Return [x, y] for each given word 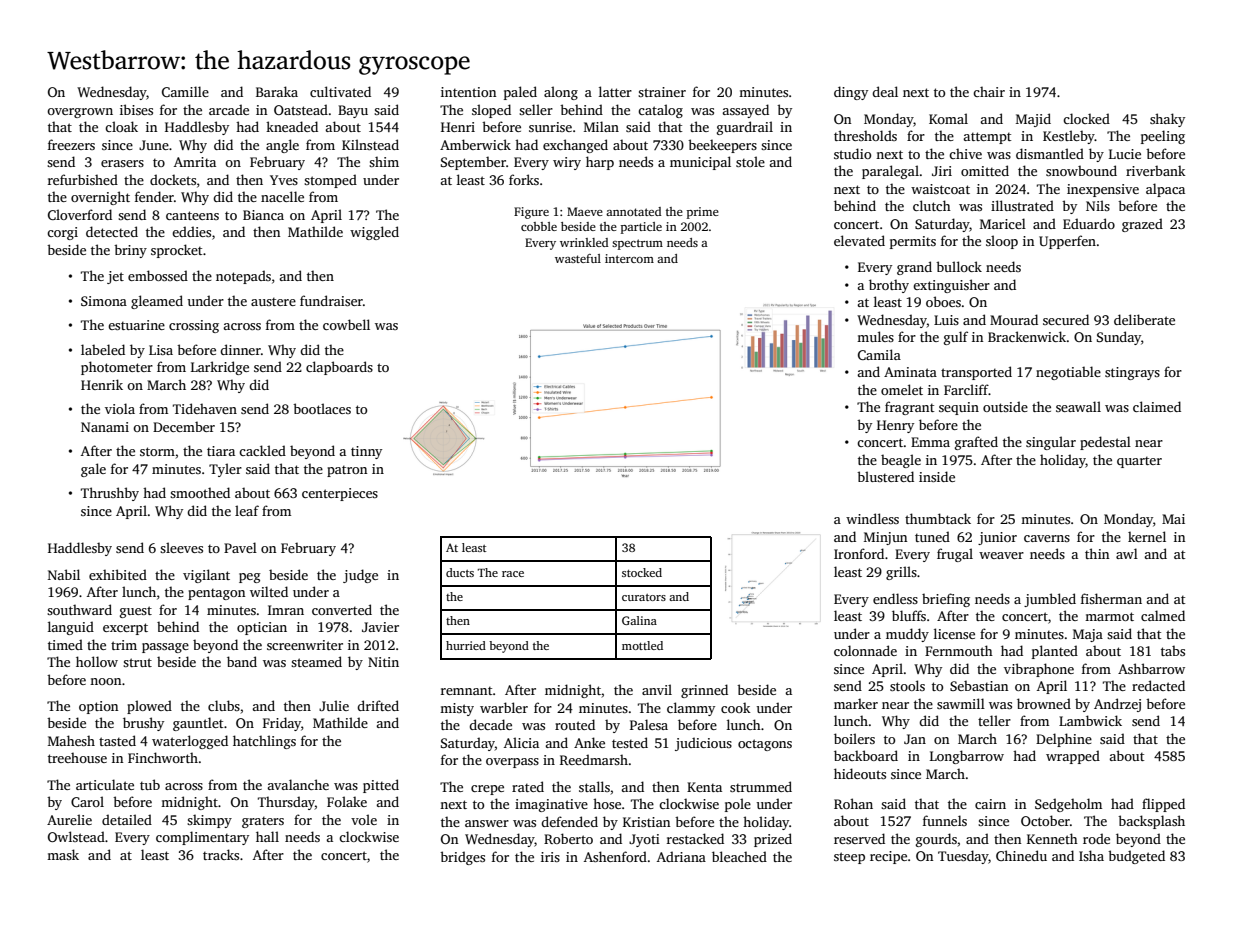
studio [852, 153]
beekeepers [722, 146]
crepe [487, 790]
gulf [956, 338]
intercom [629, 258]
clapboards [339, 368]
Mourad [1014, 319]
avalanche [298, 784]
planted [1055, 652]
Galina [639, 620]
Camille [185, 91]
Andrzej [1117, 705]
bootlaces [322, 408]
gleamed [157, 302]
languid [71, 628]
